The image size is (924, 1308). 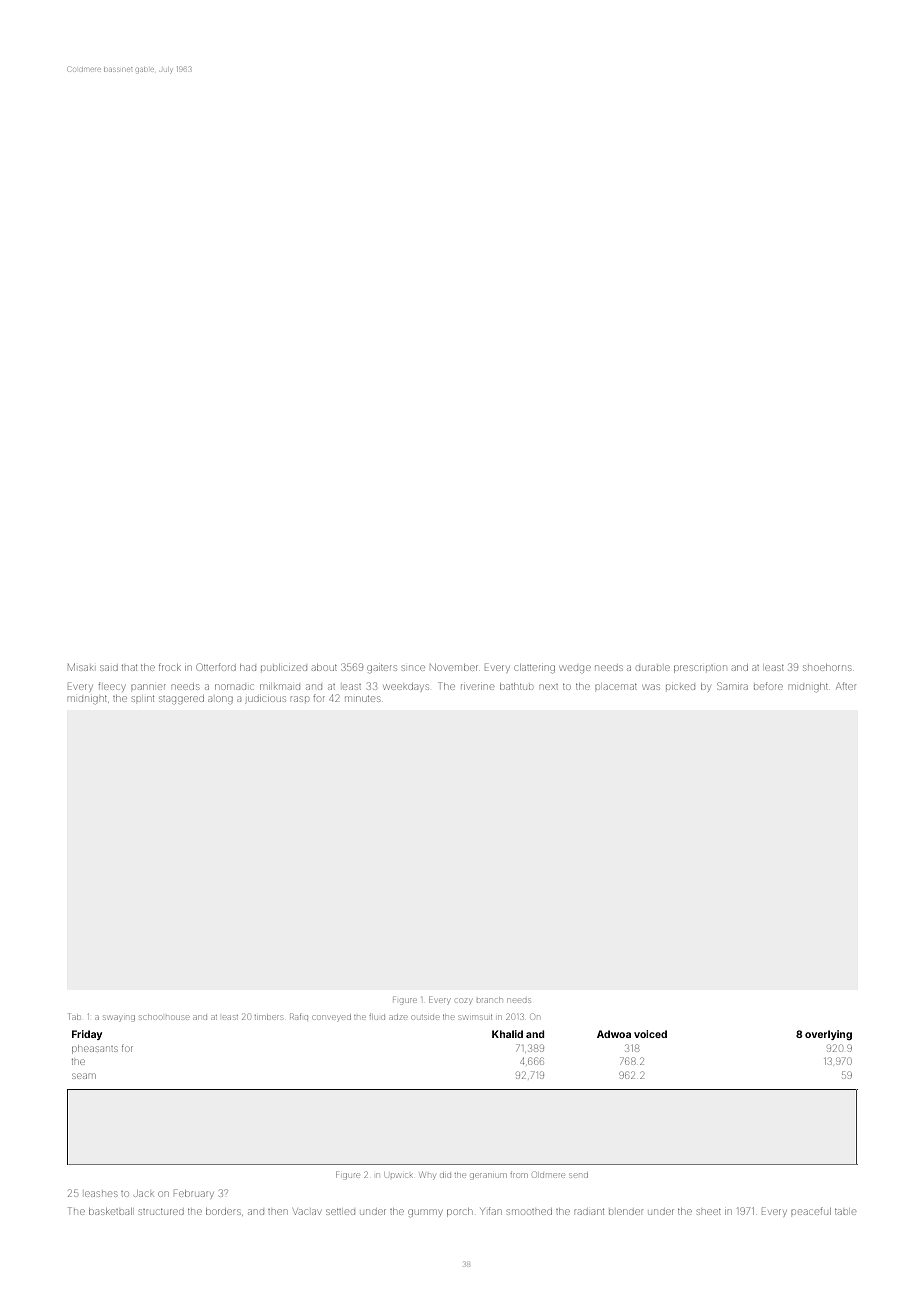 I want to click on frock, so click(x=170, y=667).
